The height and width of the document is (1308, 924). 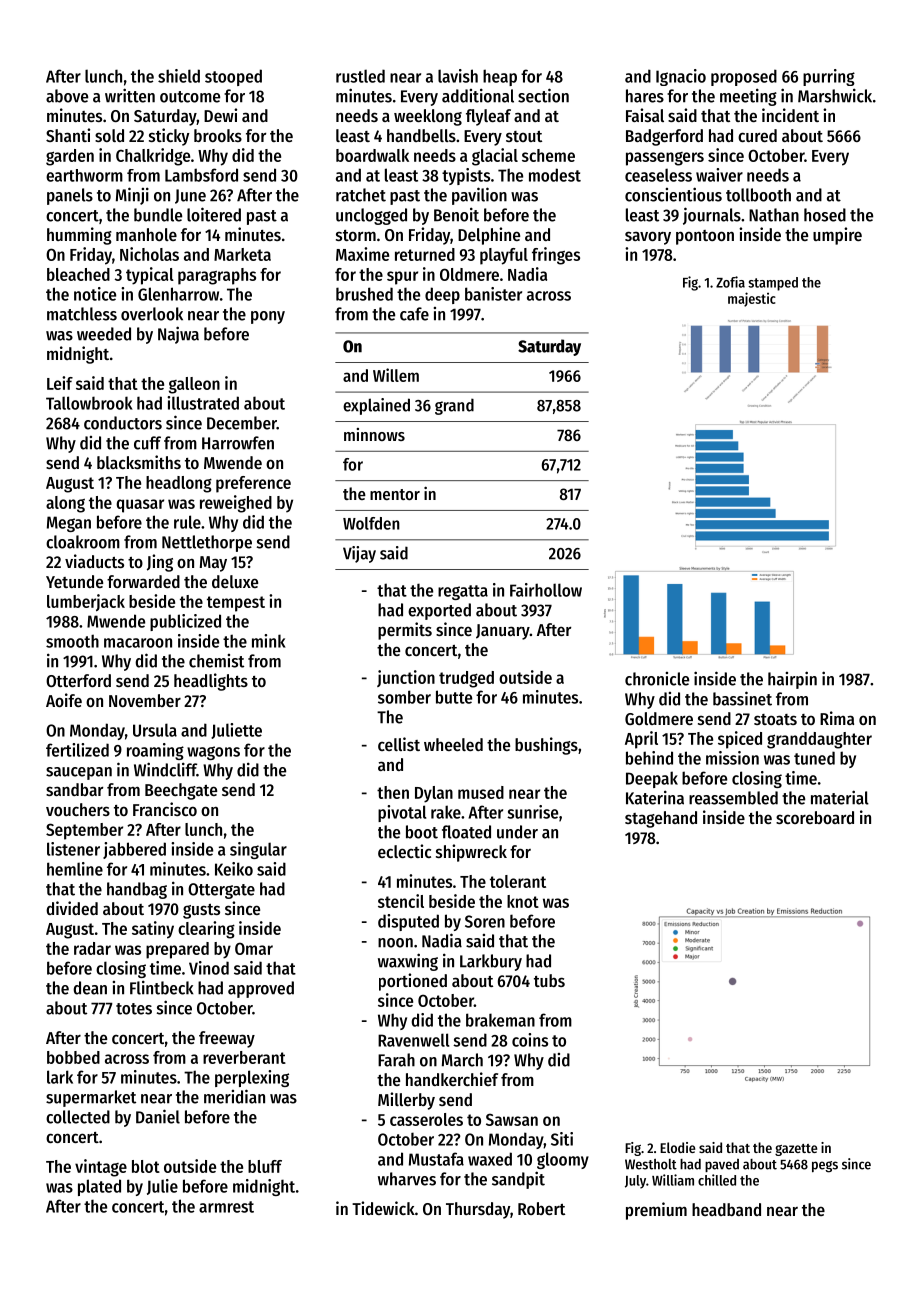 What do you see at coordinates (645, 96) in the document?
I see `hares` at bounding box center [645, 96].
